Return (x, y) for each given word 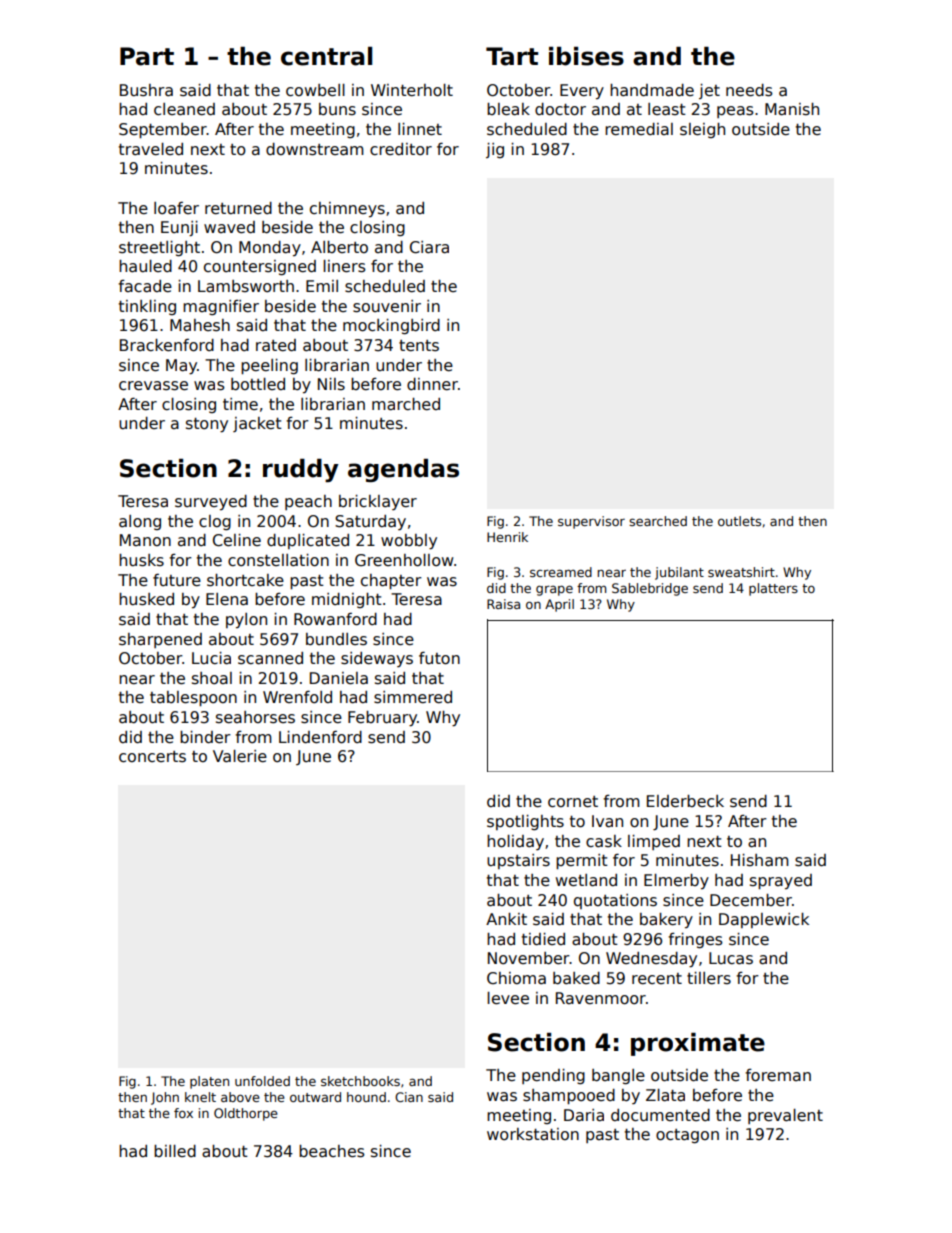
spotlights (525, 822)
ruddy (301, 470)
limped (654, 842)
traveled (151, 149)
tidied (543, 939)
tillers (709, 978)
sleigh (702, 130)
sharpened (160, 640)
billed (175, 1151)
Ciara (429, 247)
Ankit (506, 919)
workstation (533, 1134)
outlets (739, 521)
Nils (331, 384)
